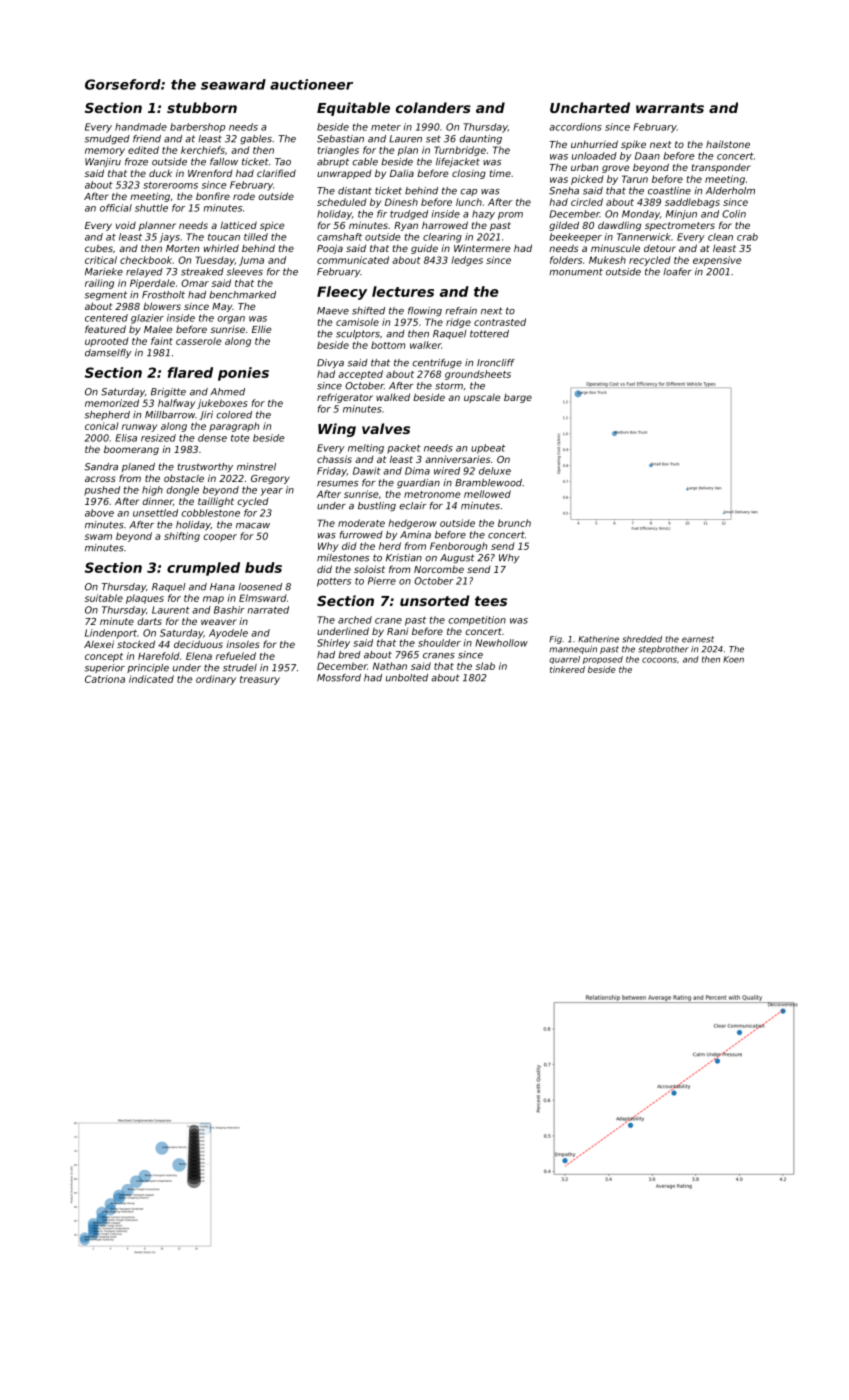  What do you see at coordinates (514, 523) in the screenshot?
I see `brunch` at bounding box center [514, 523].
